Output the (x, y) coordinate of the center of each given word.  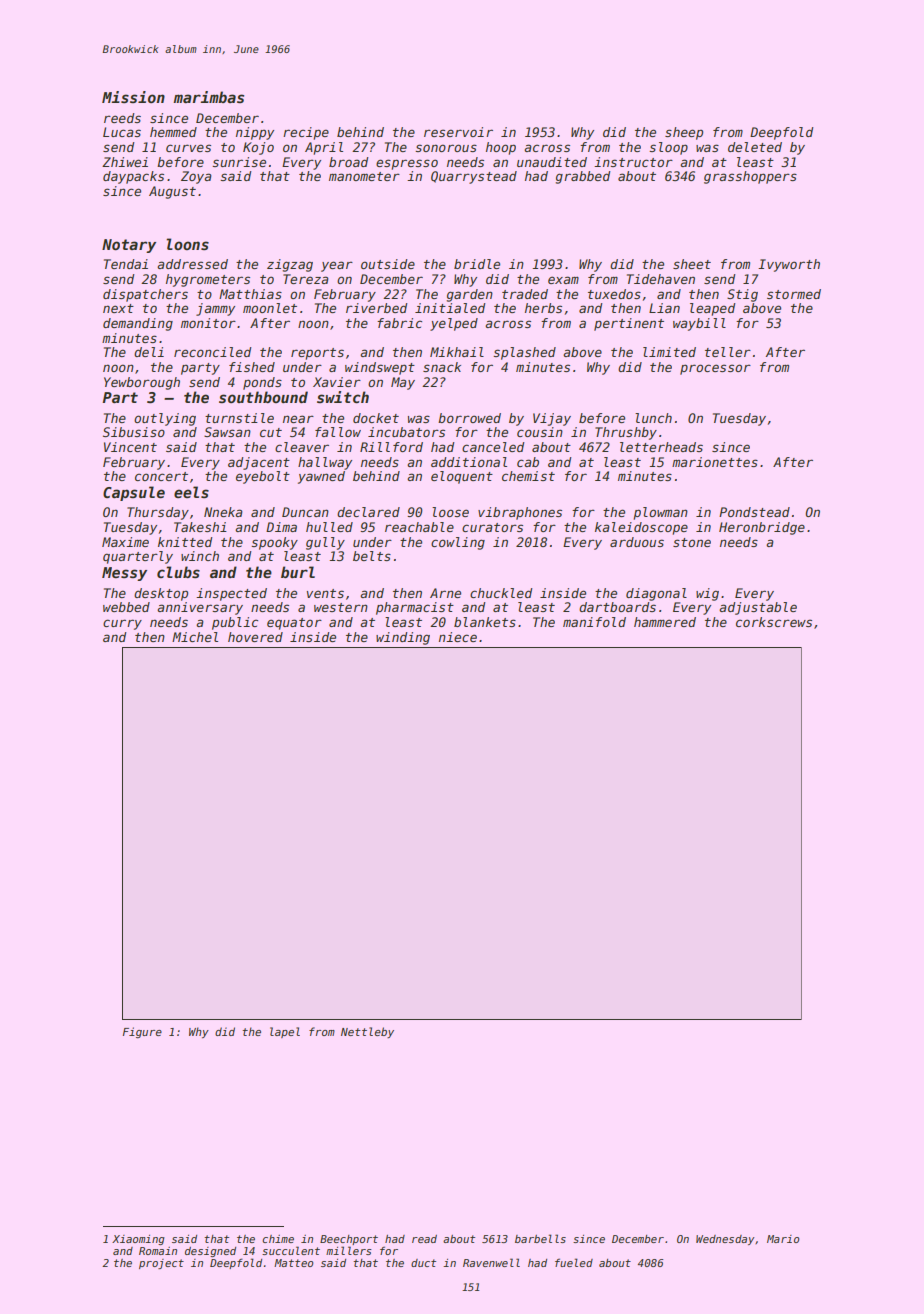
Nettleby (367, 1032)
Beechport (349, 1240)
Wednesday (725, 1240)
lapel (285, 1032)
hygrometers (208, 280)
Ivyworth (789, 265)
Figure (142, 1032)
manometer (364, 176)
